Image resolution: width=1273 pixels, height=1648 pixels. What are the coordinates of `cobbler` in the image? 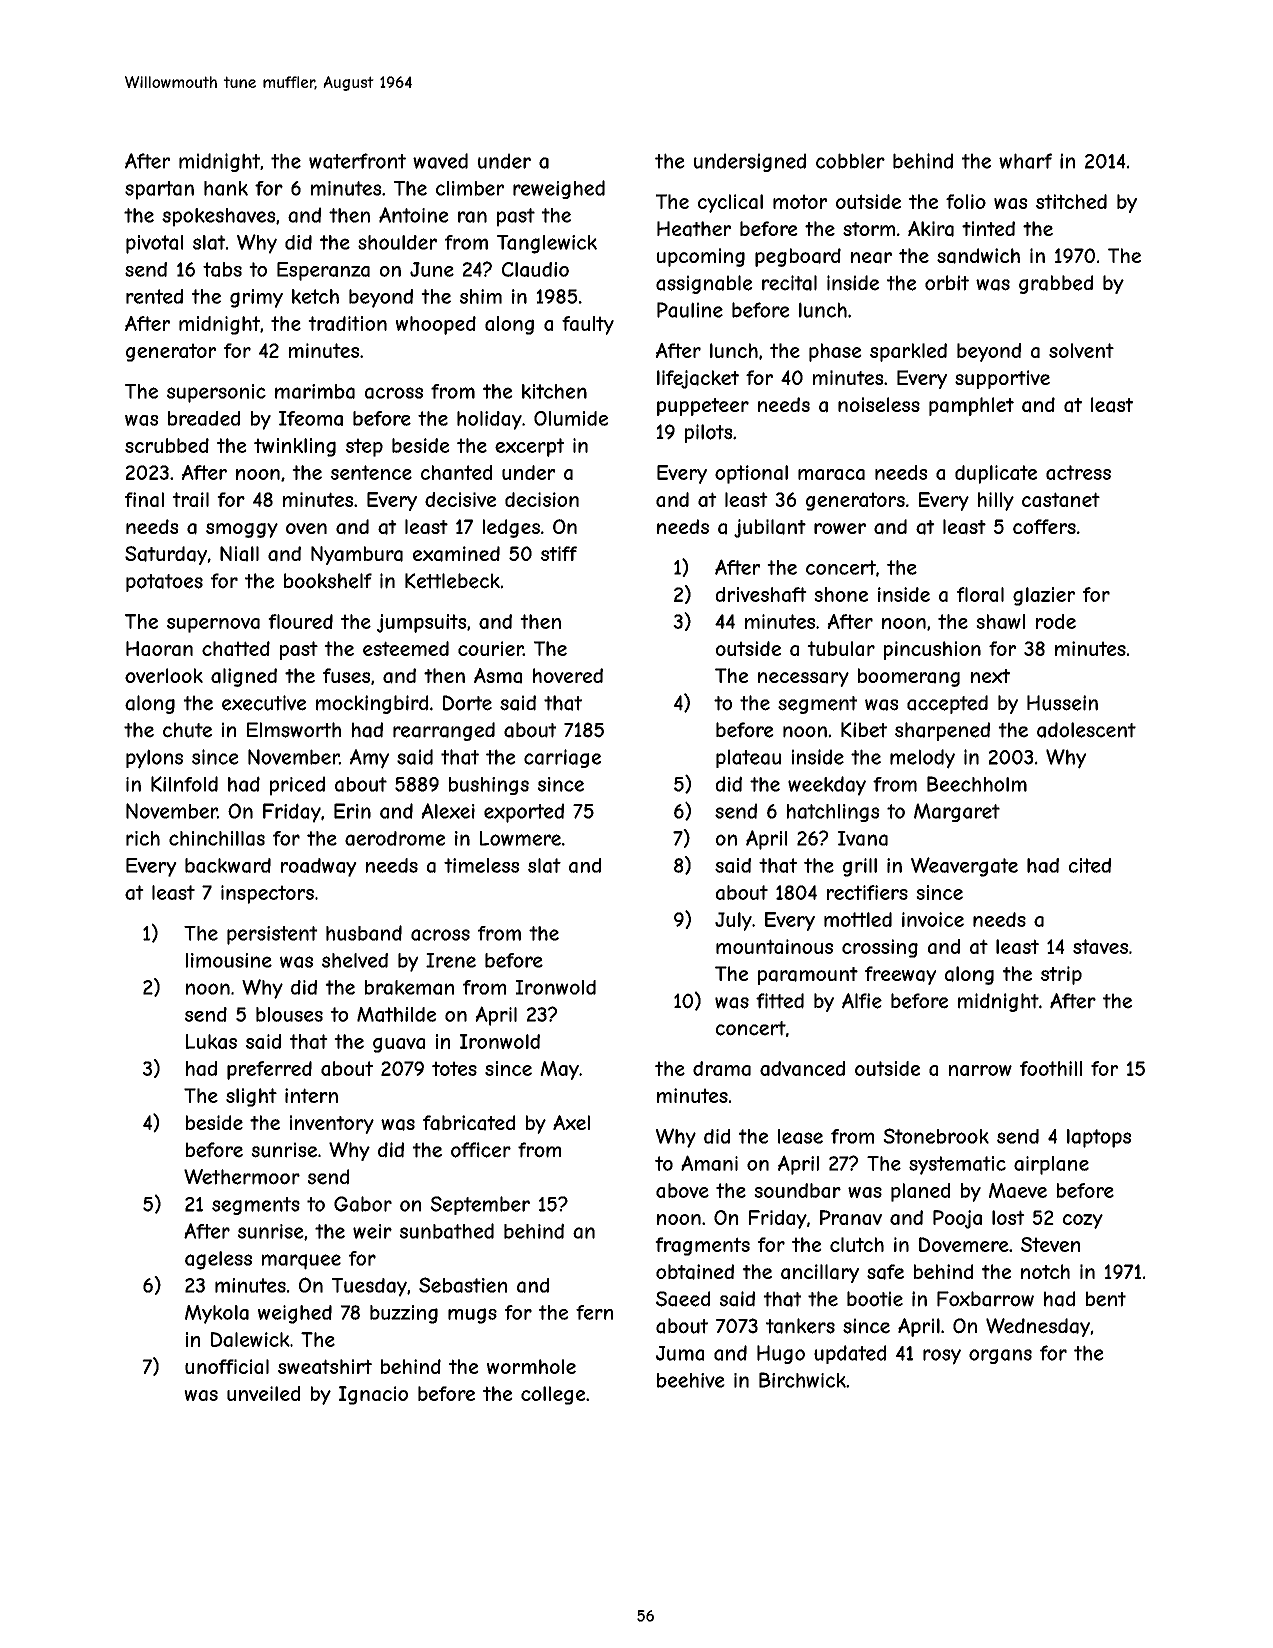 It's located at (850, 161).
